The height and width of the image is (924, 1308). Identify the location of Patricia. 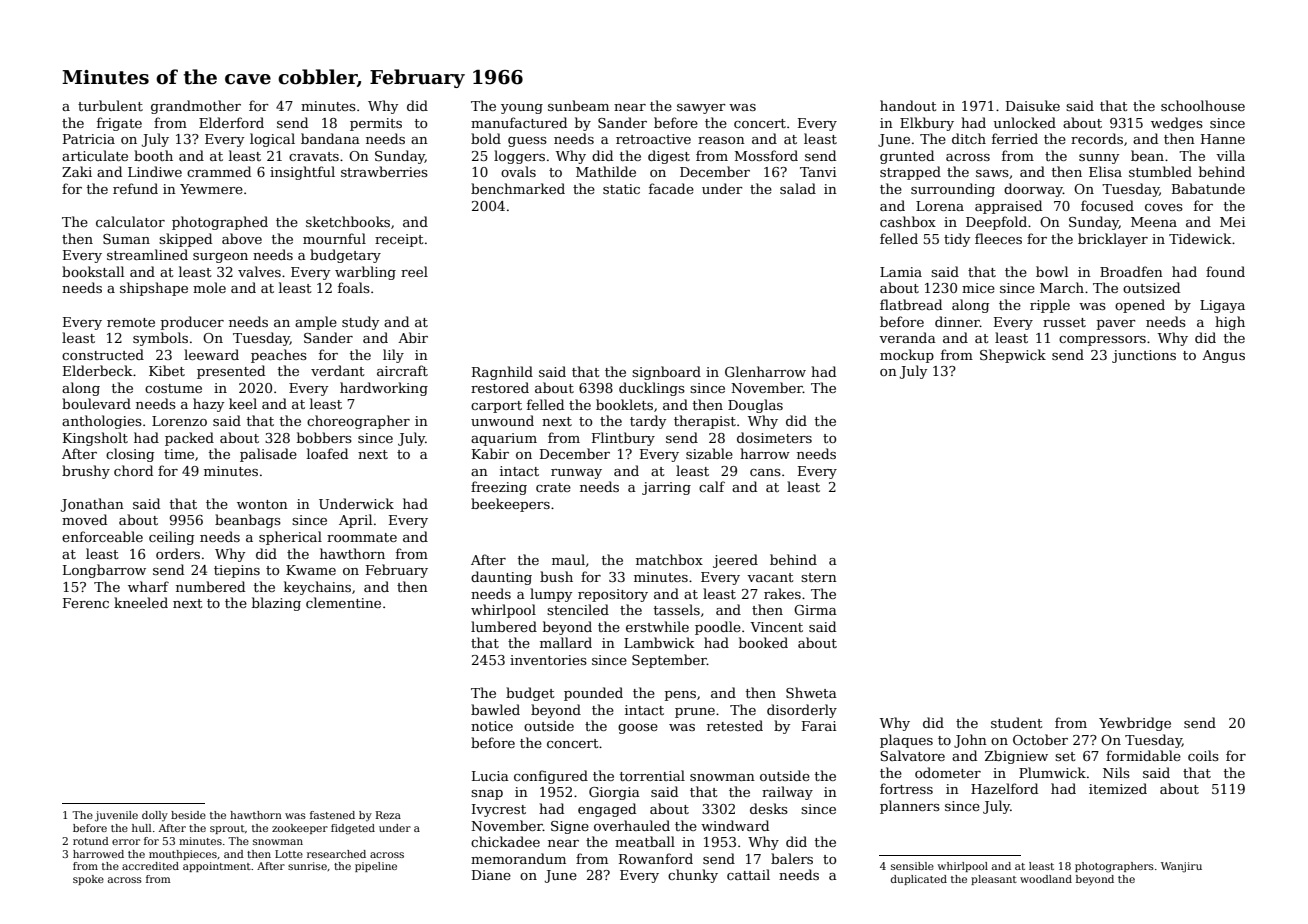
(89, 139).
